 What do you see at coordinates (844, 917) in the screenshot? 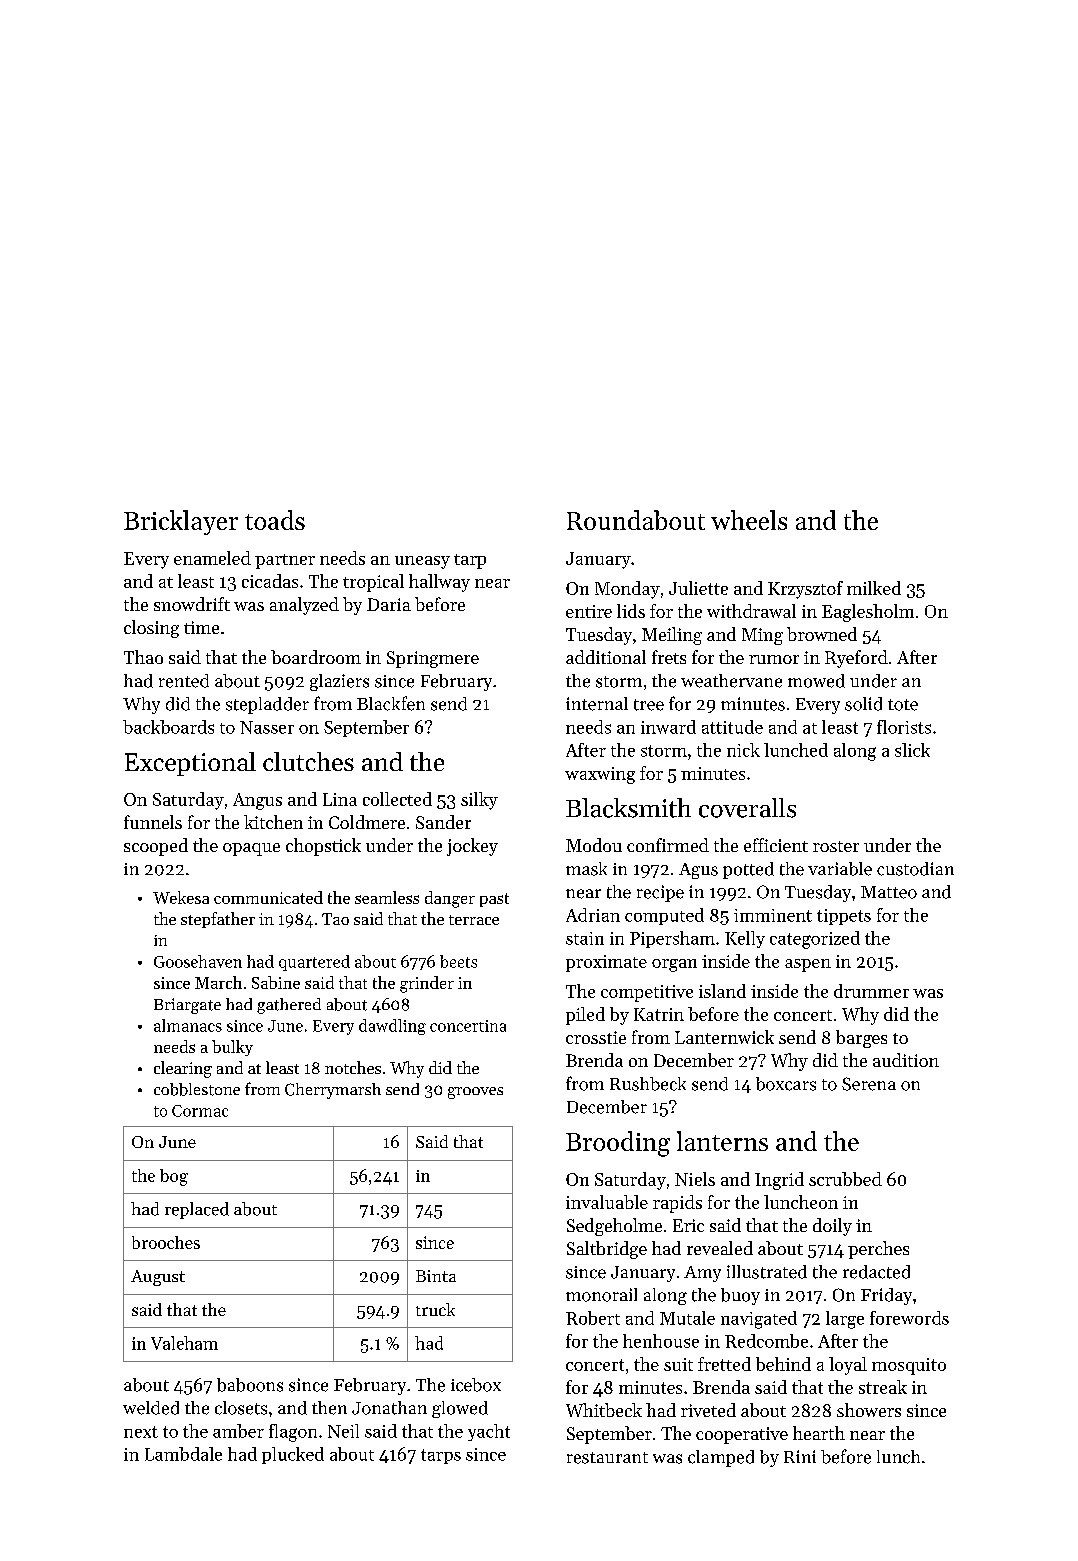
I see `tippets` at bounding box center [844, 917].
